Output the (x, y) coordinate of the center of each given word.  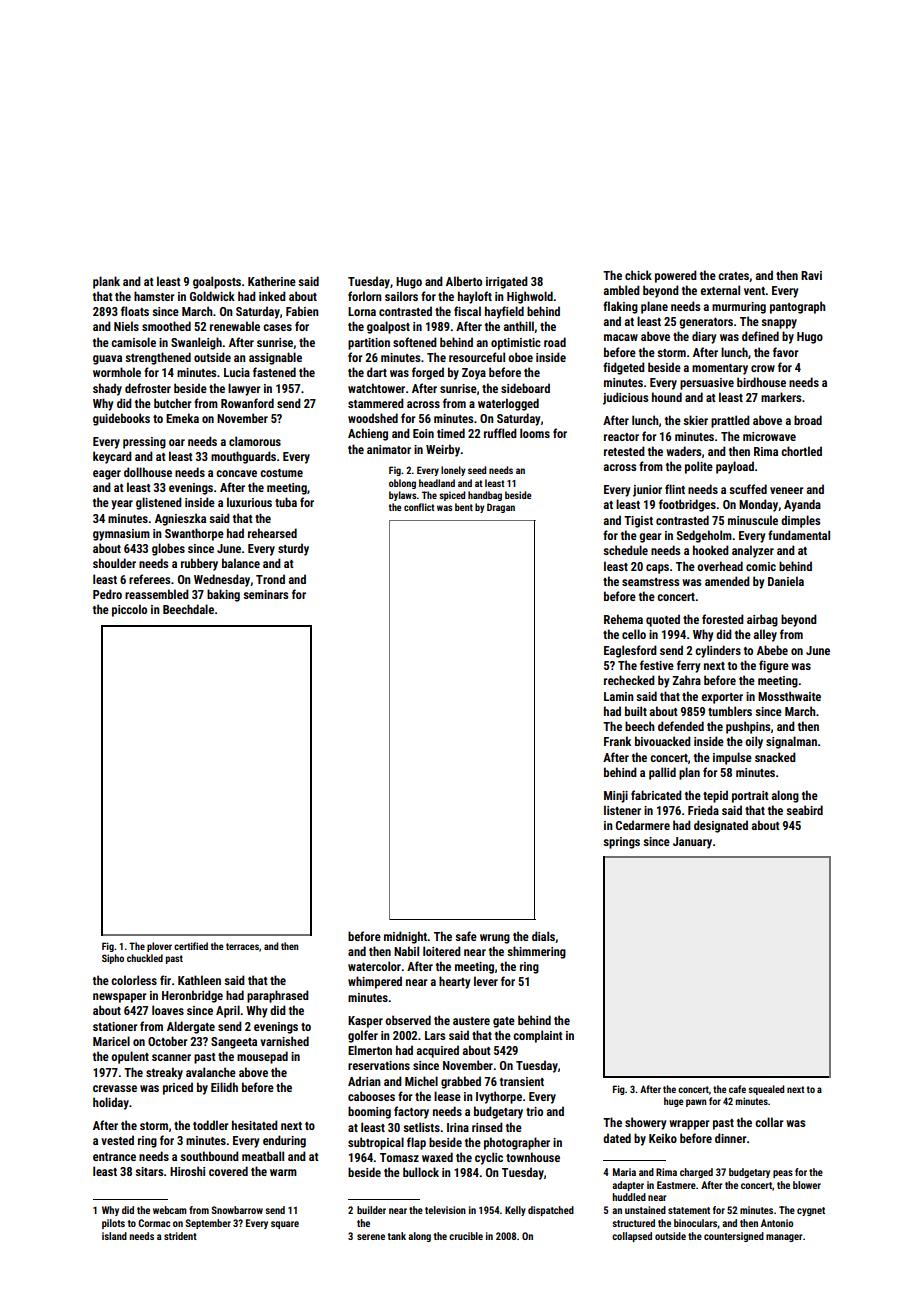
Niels (126, 326)
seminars (265, 594)
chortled (801, 451)
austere (471, 1021)
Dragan (501, 508)
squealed (766, 1090)
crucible (466, 1236)
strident (180, 1236)
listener (622, 810)
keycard (112, 457)
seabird (804, 810)
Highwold (530, 297)
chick (638, 275)
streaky (164, 1073)
